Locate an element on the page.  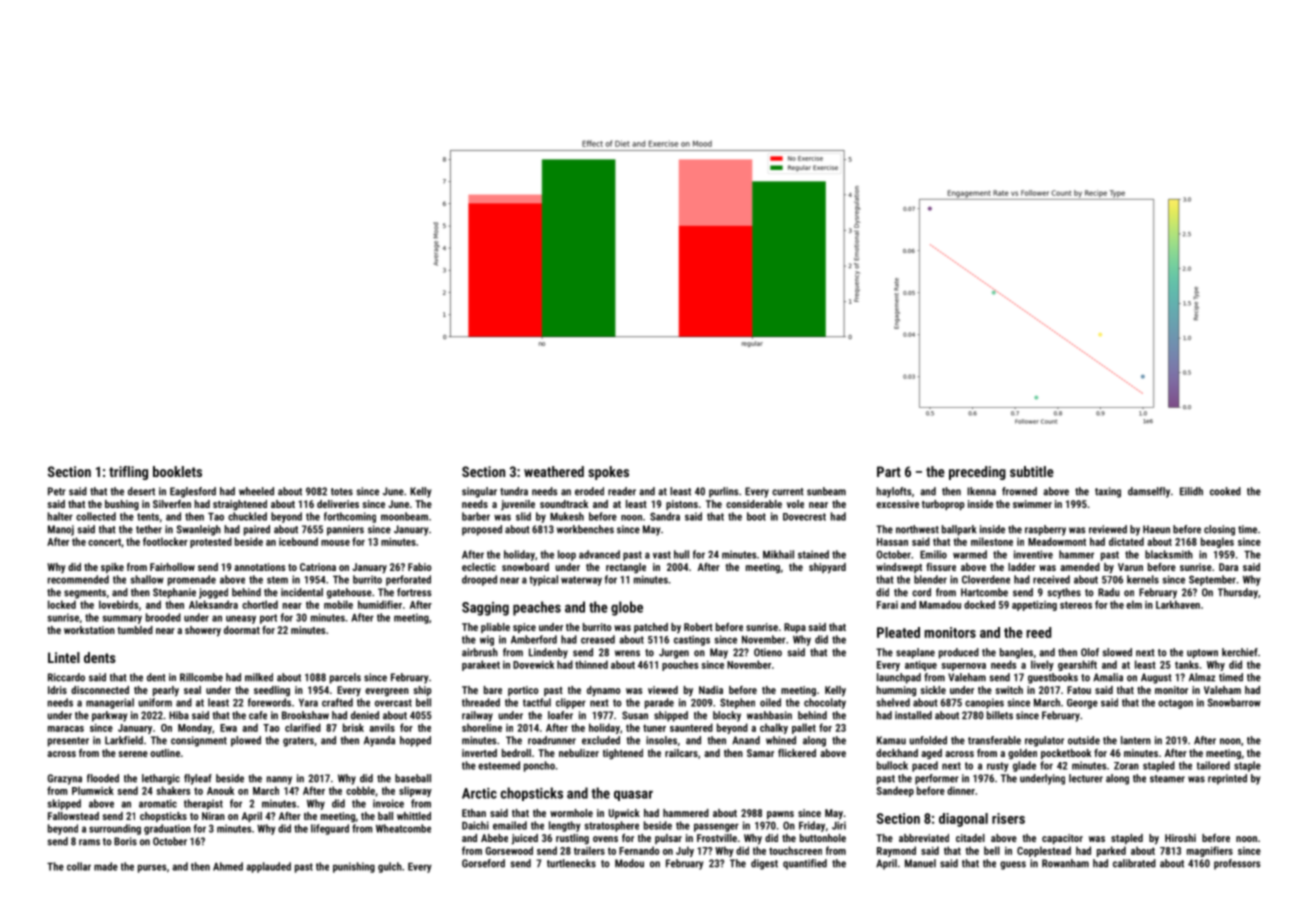
trailers is located at coordinates (589, 850).
